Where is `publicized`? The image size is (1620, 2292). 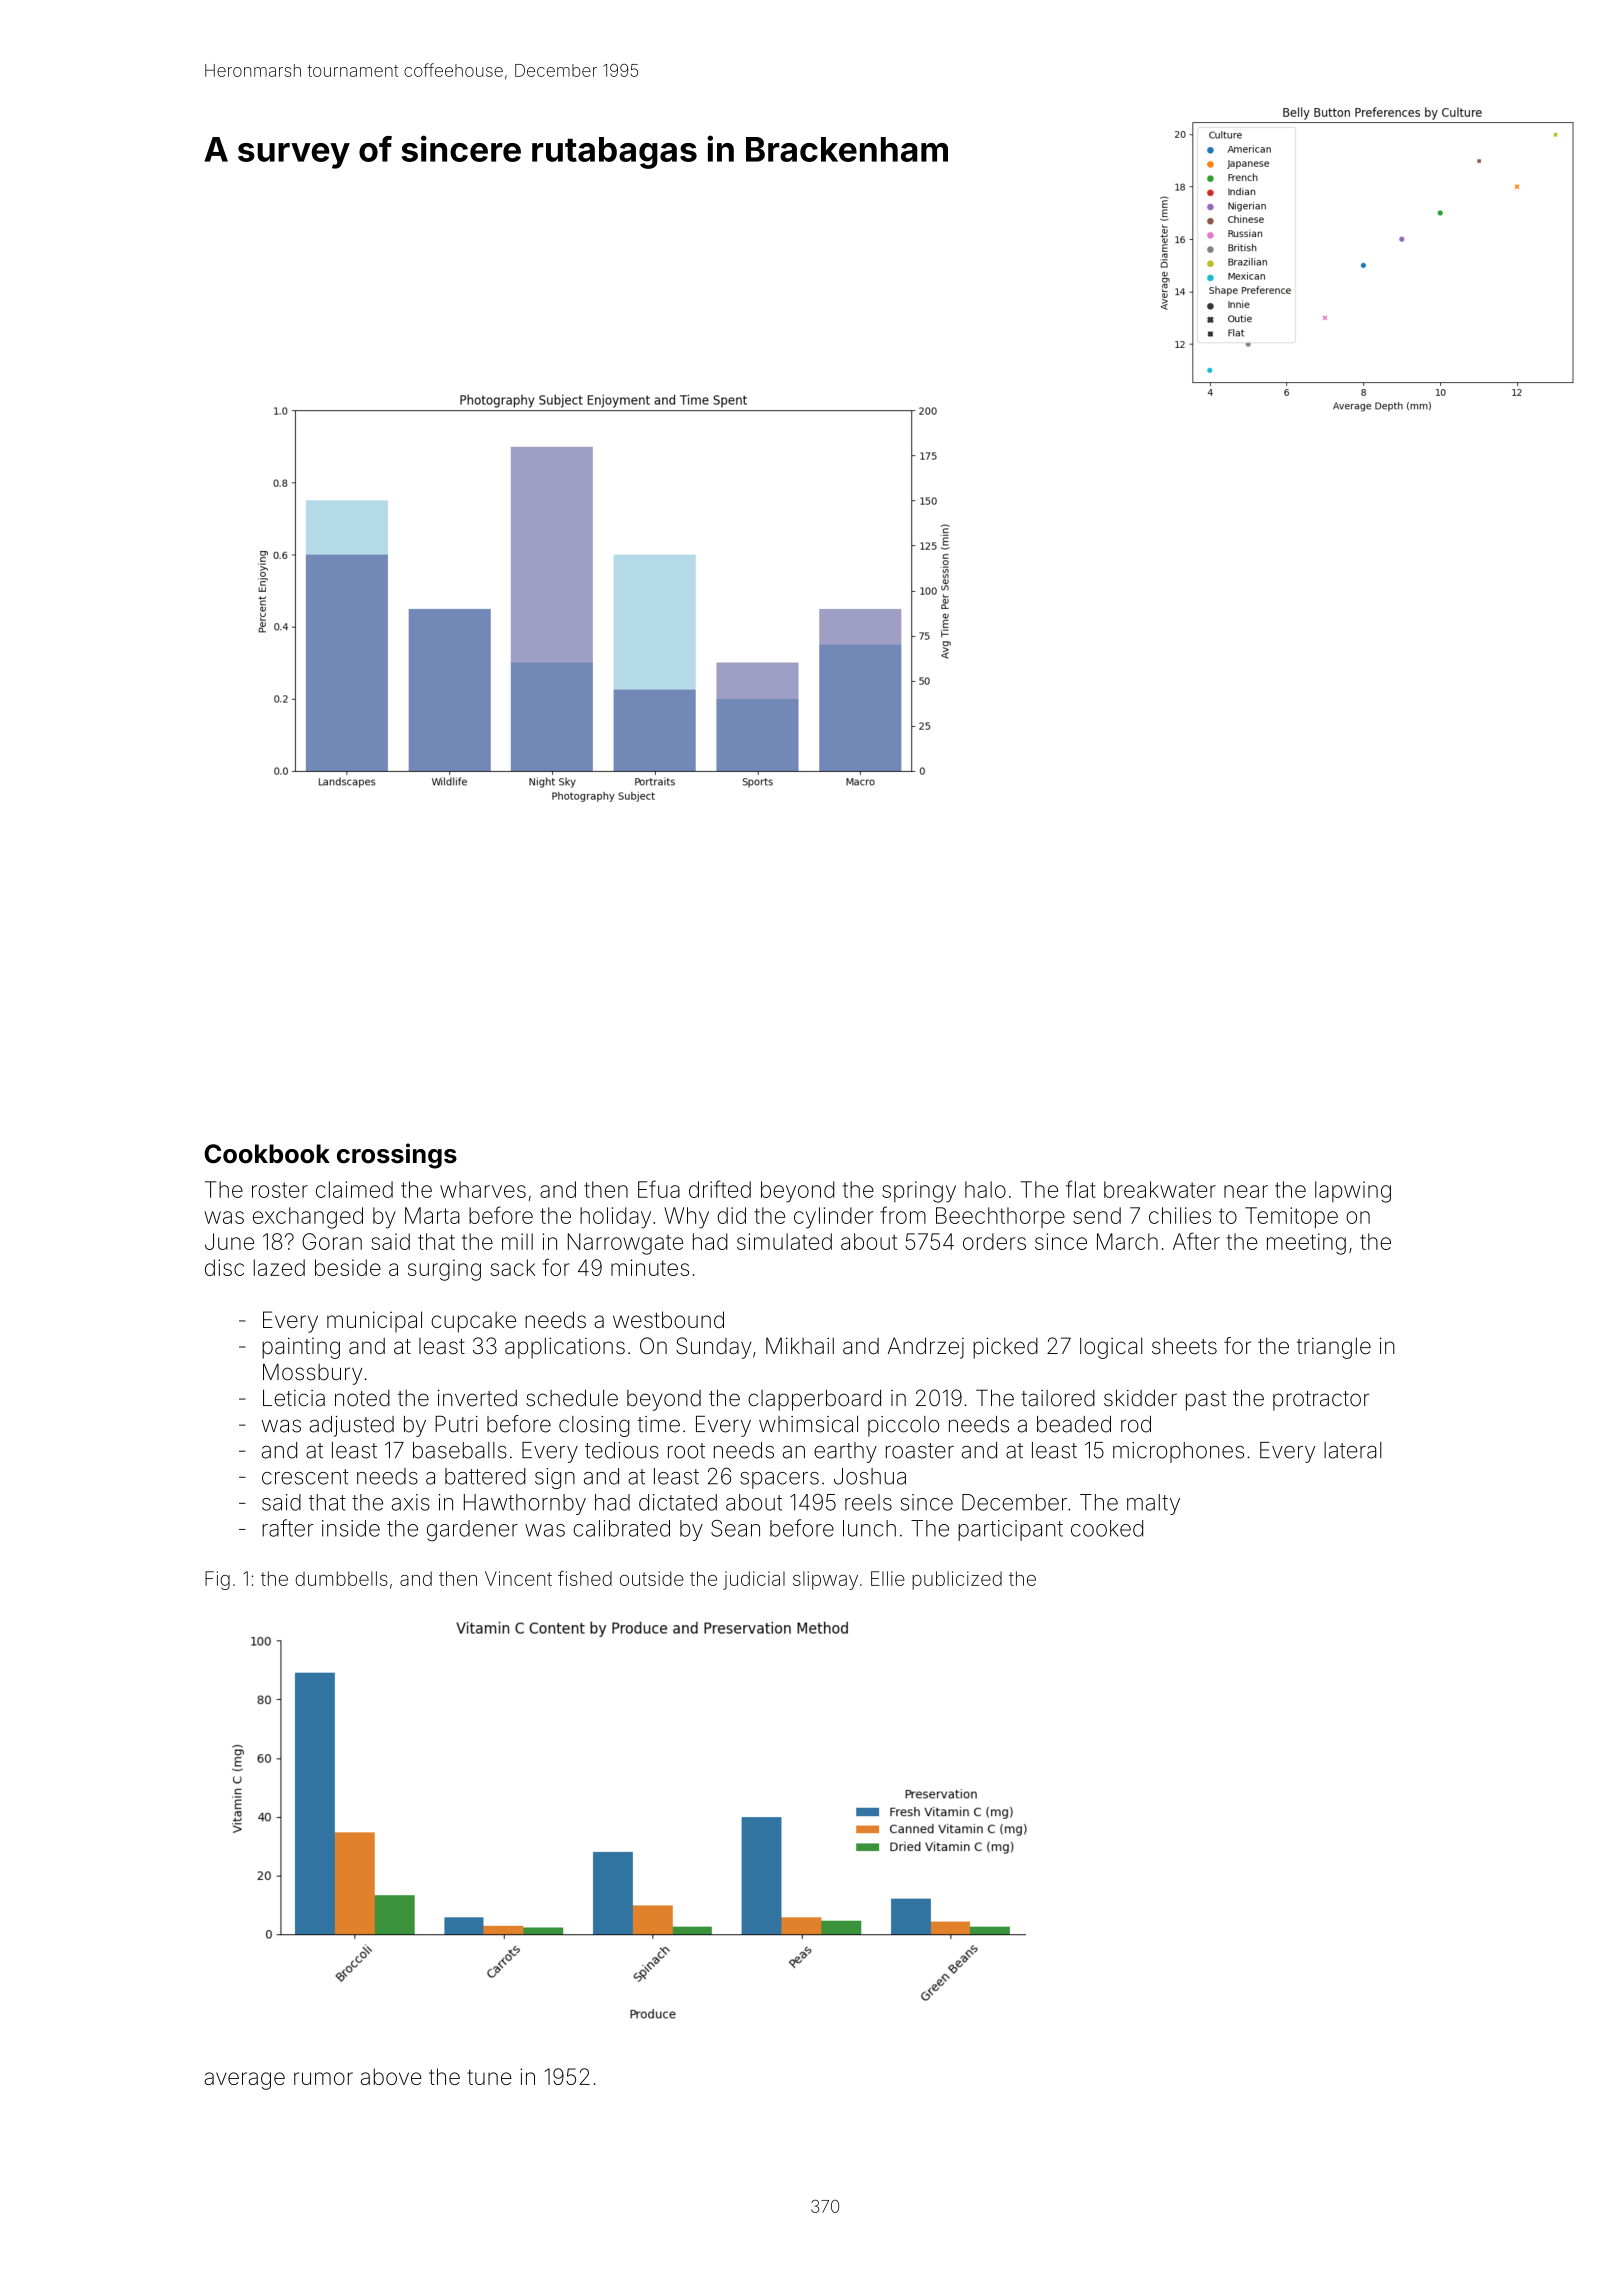 publicized is located at coordinates (957, 1580).
